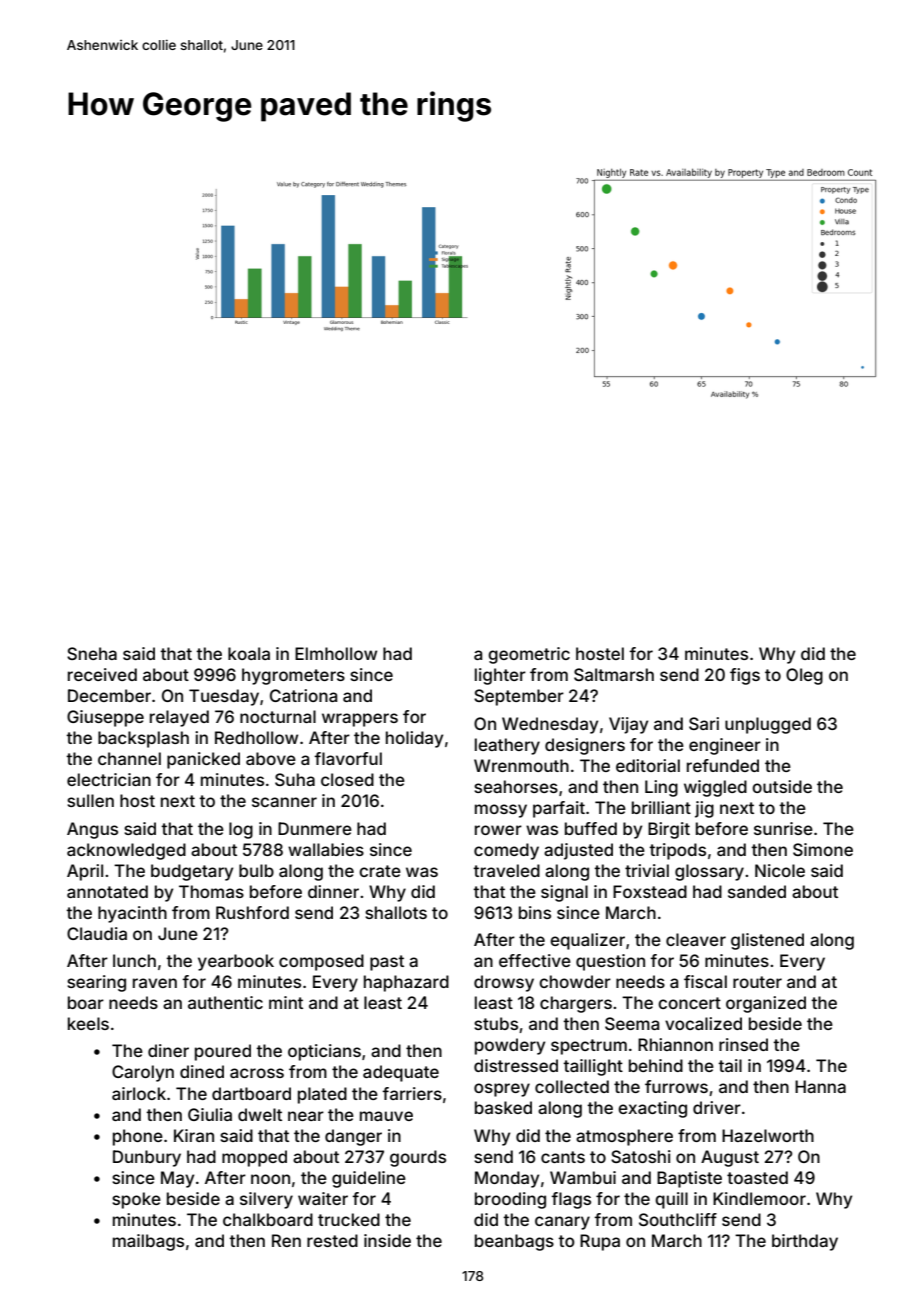 This page has height=1308, width=924. What do you see at coordinates (652, 1109) in the page?
I see `exacting` at bounding box center [652, 1109].
